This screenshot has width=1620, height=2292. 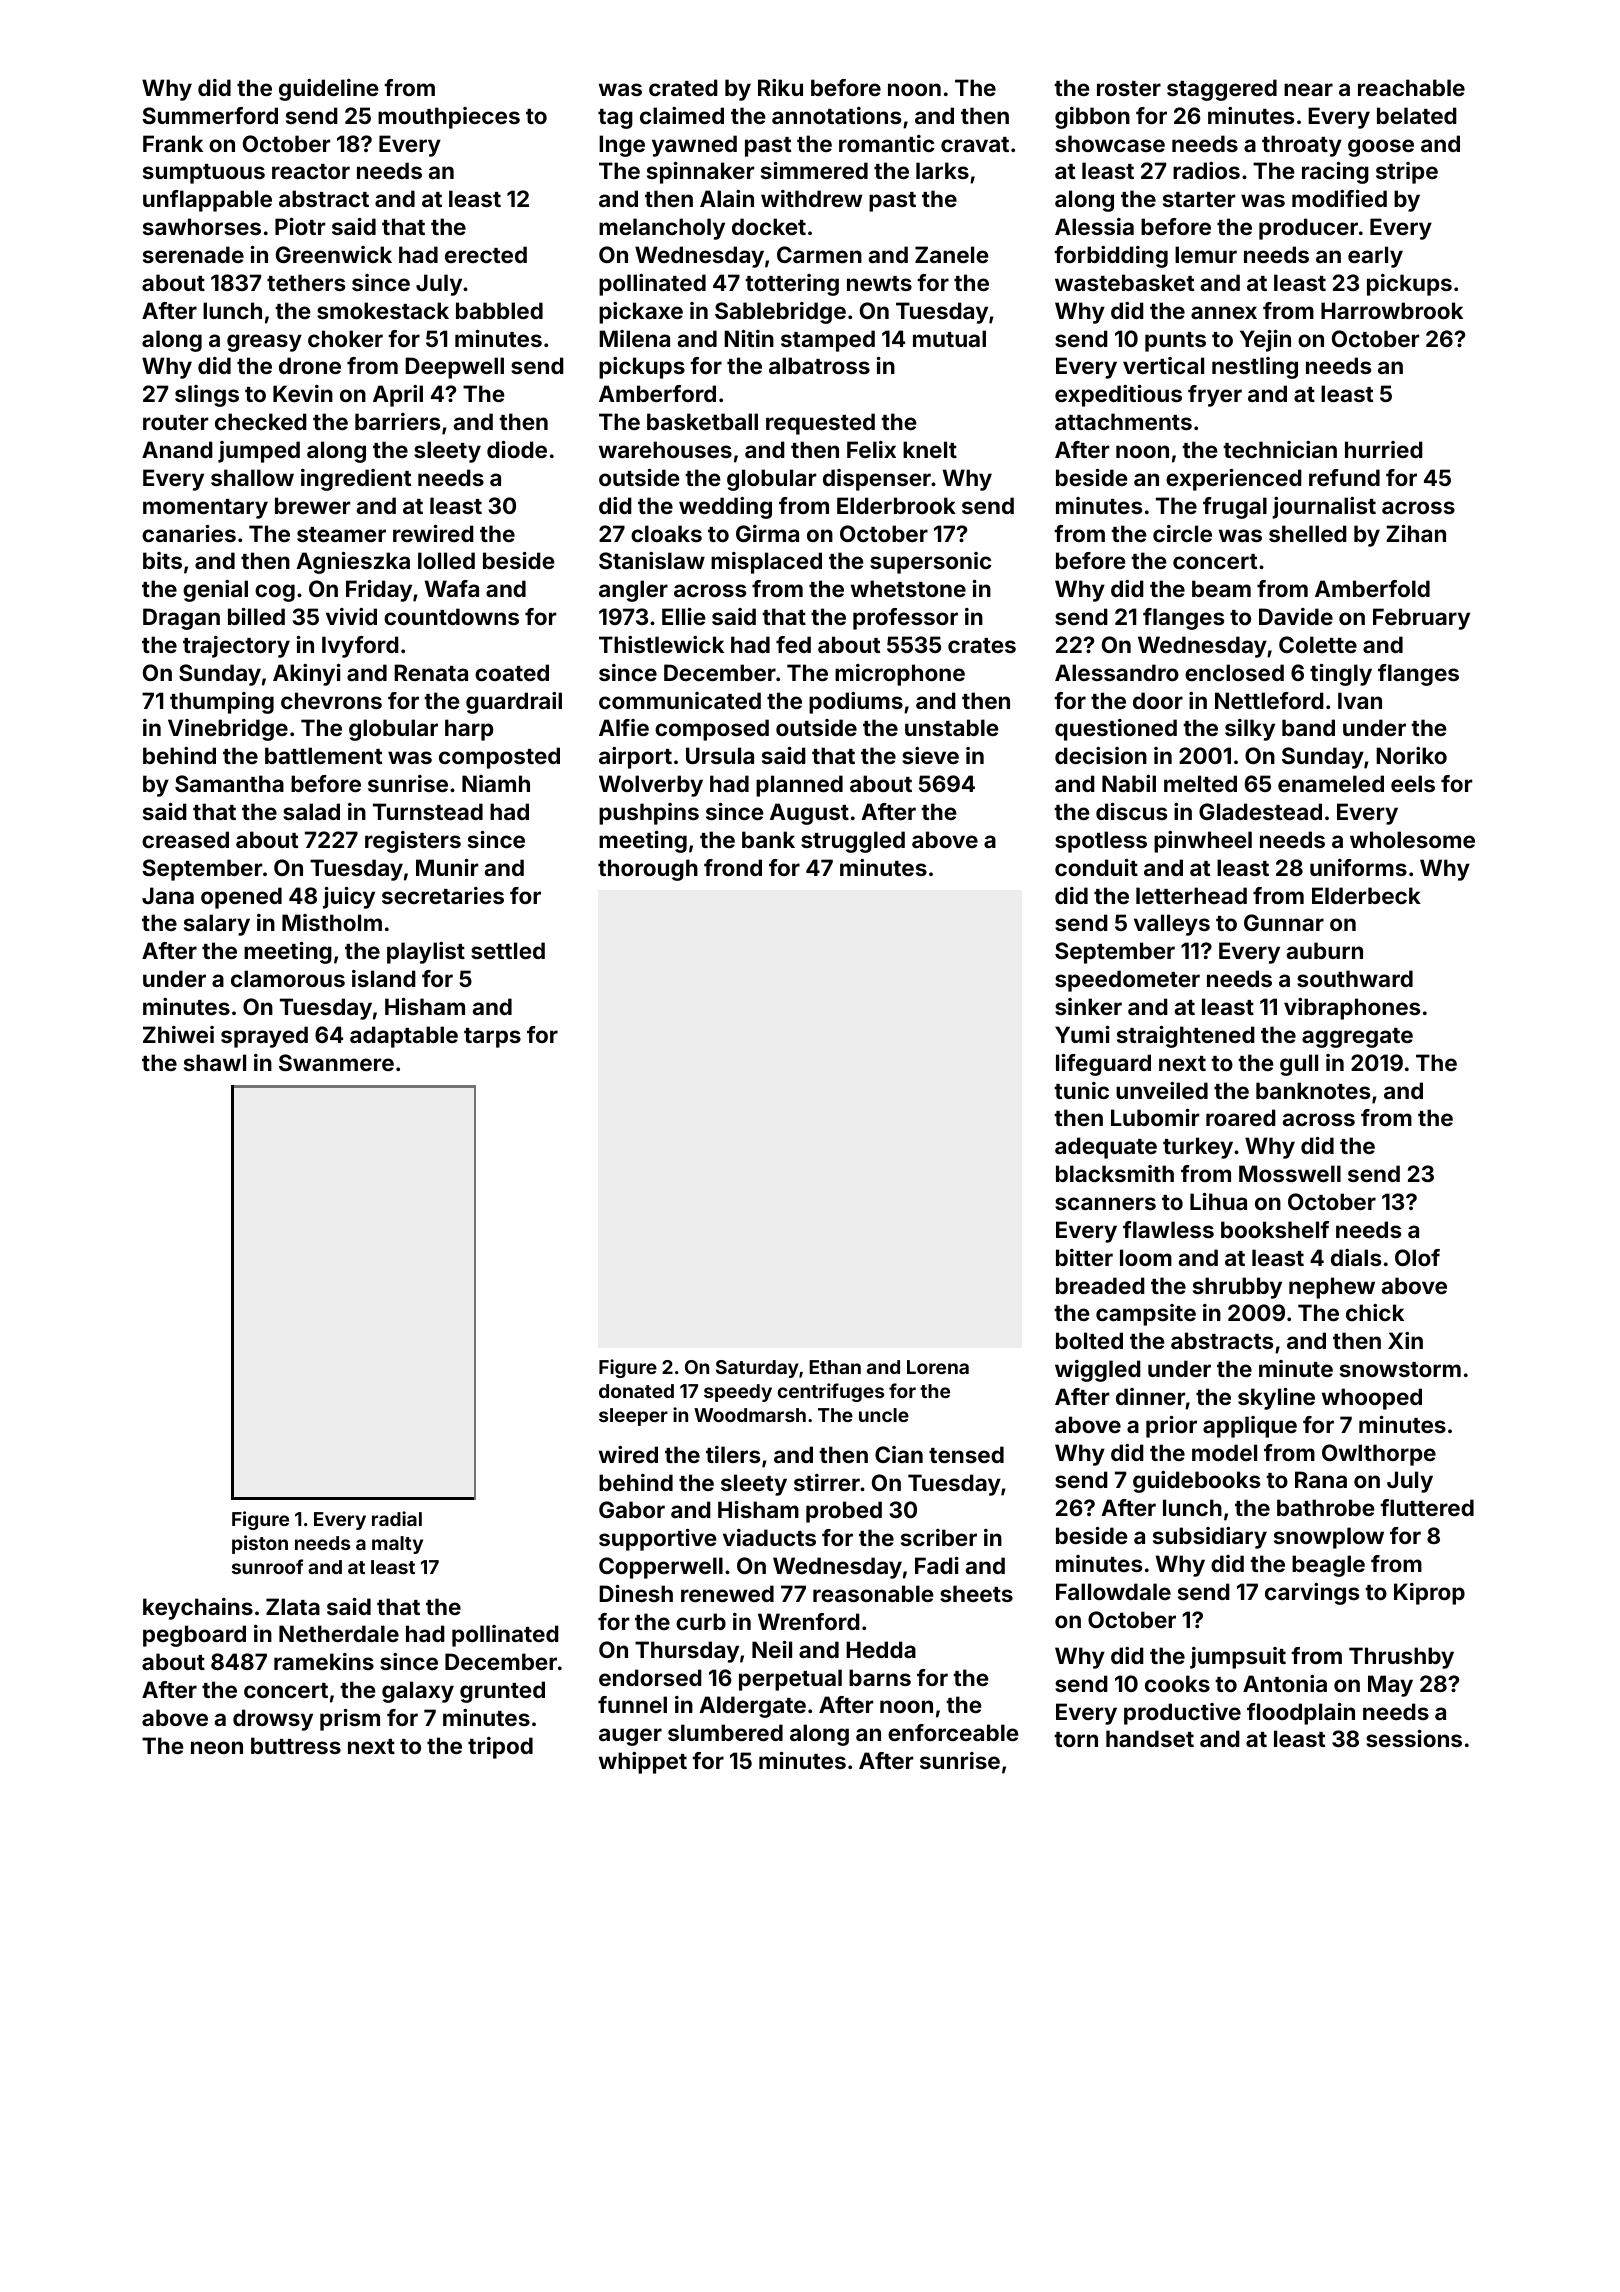 I want to click on southward, so click(x=1355, y=978).
